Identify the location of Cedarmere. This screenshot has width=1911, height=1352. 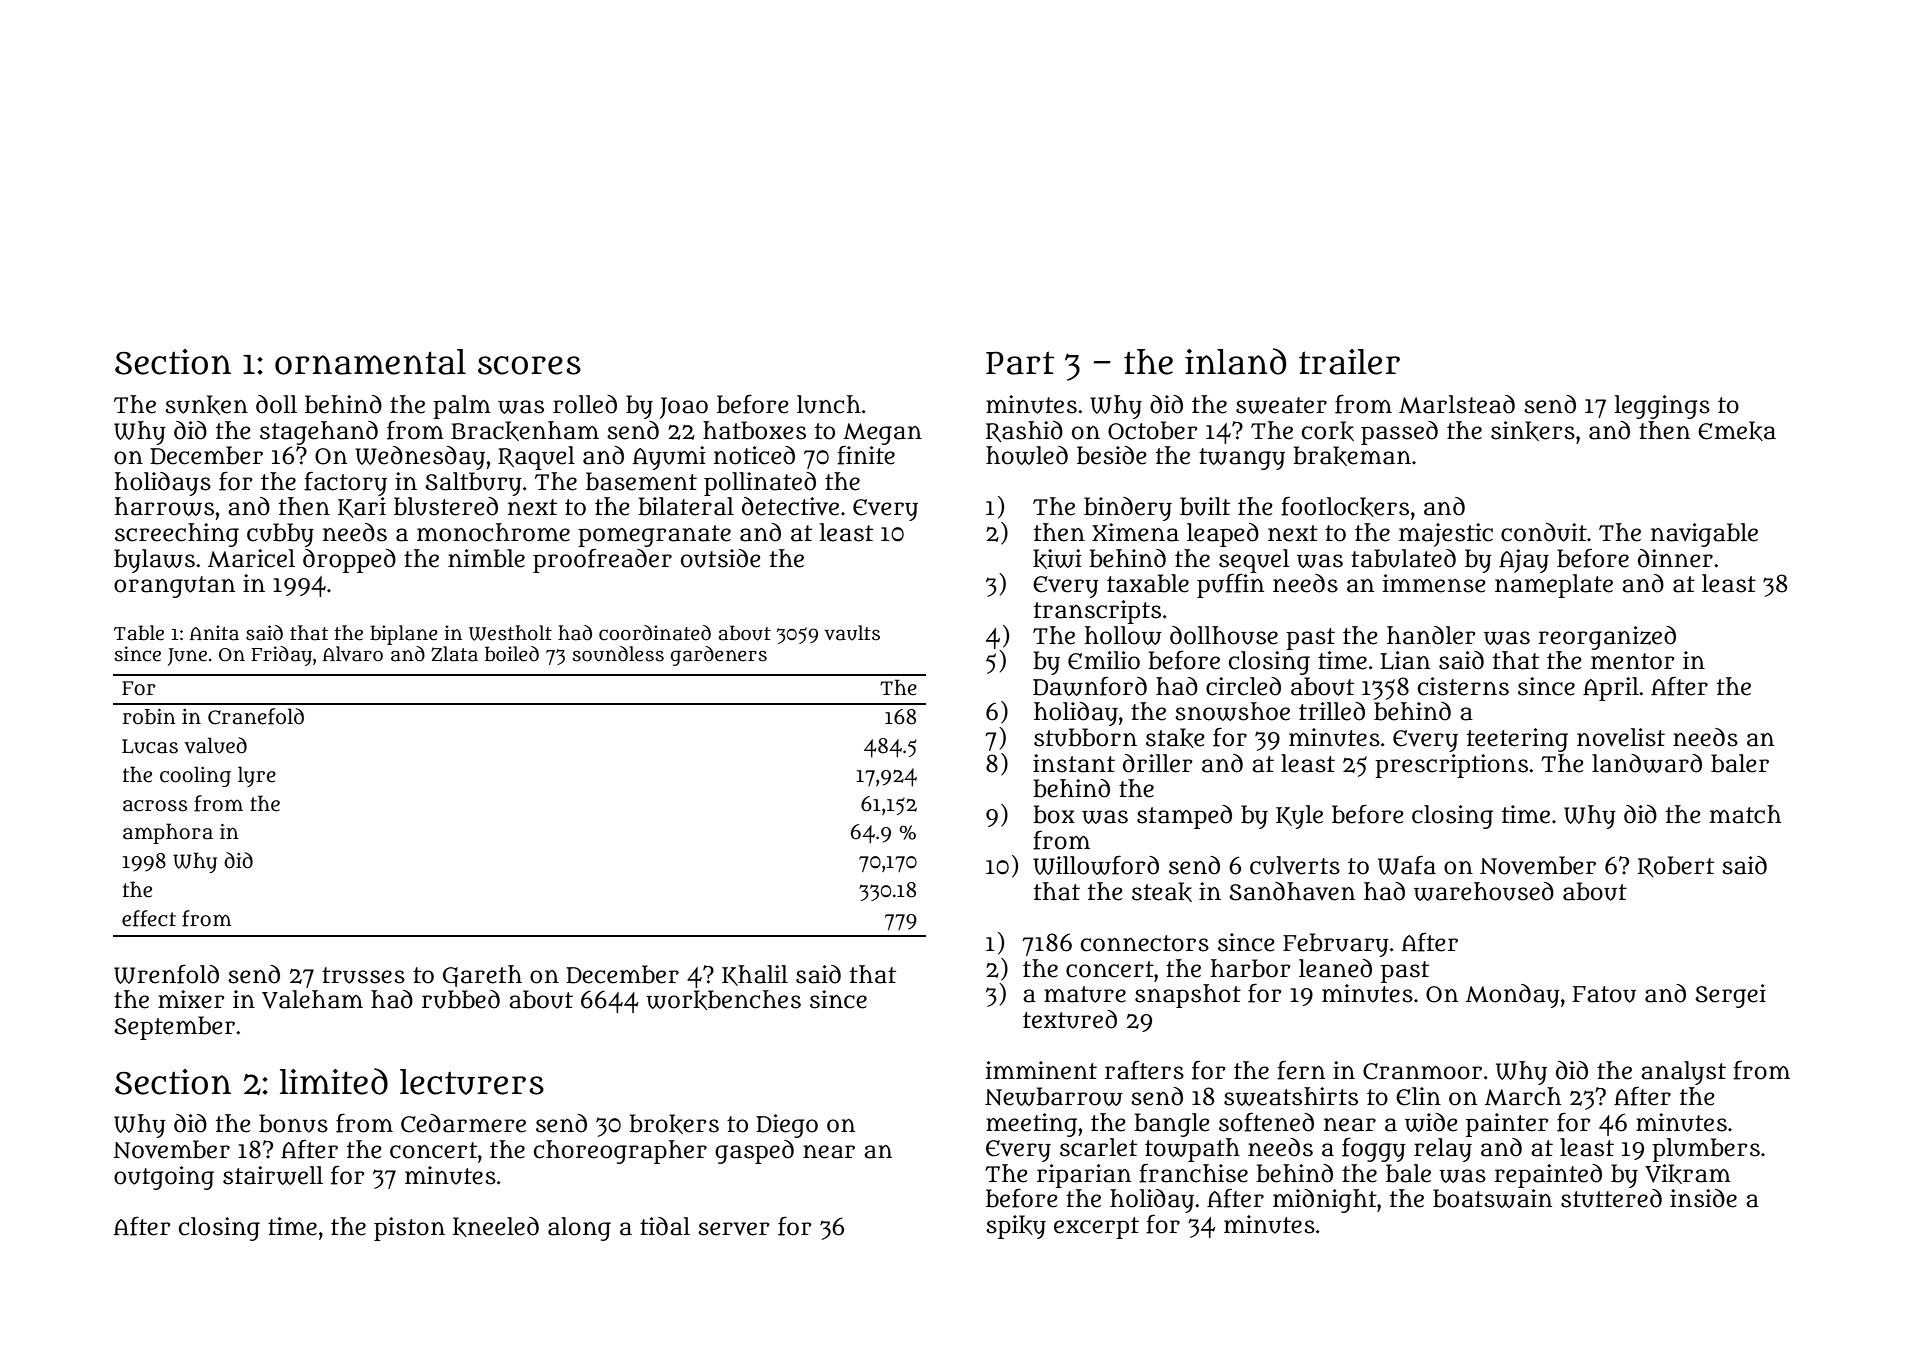
(463, 1123).
